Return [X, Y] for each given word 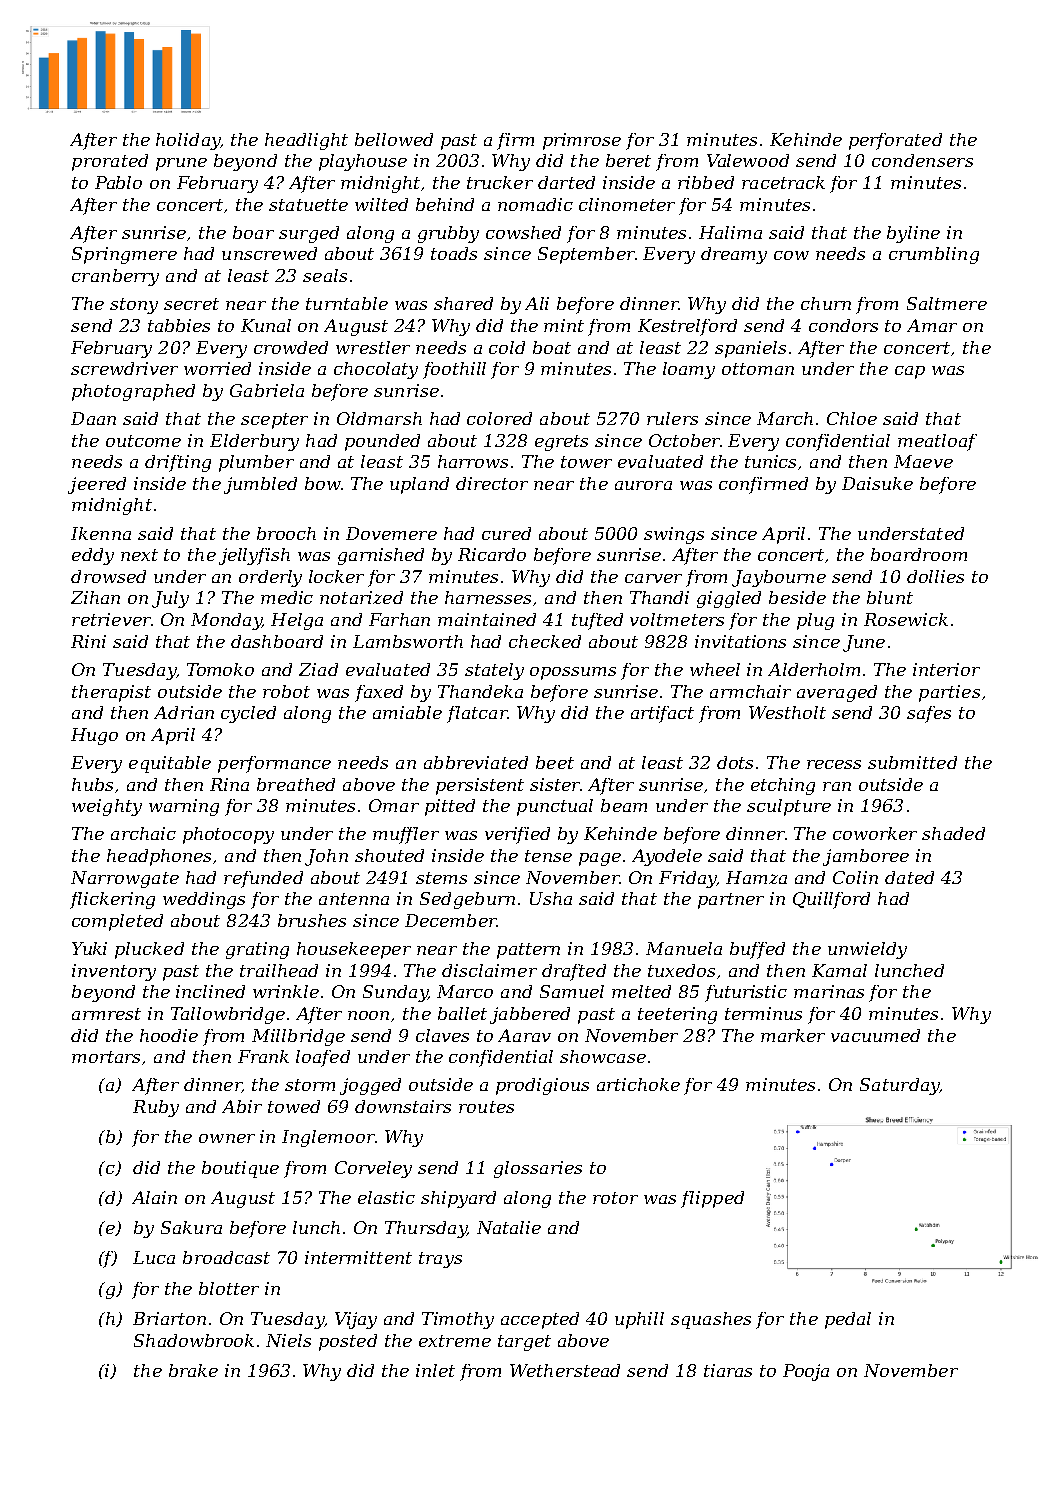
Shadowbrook [194, 1340]
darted [566, 182]
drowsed [108, 576]
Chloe [852, 418]
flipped [712, 1199]
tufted [597, 621]
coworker [875, 833]
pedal [848, 1320]
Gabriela [267, 390]
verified [517, 835]
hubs [92, 784]
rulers [672, 418]
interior [946, 669]
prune [181, 164]
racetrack [783, 182]
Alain [154, 1197]
